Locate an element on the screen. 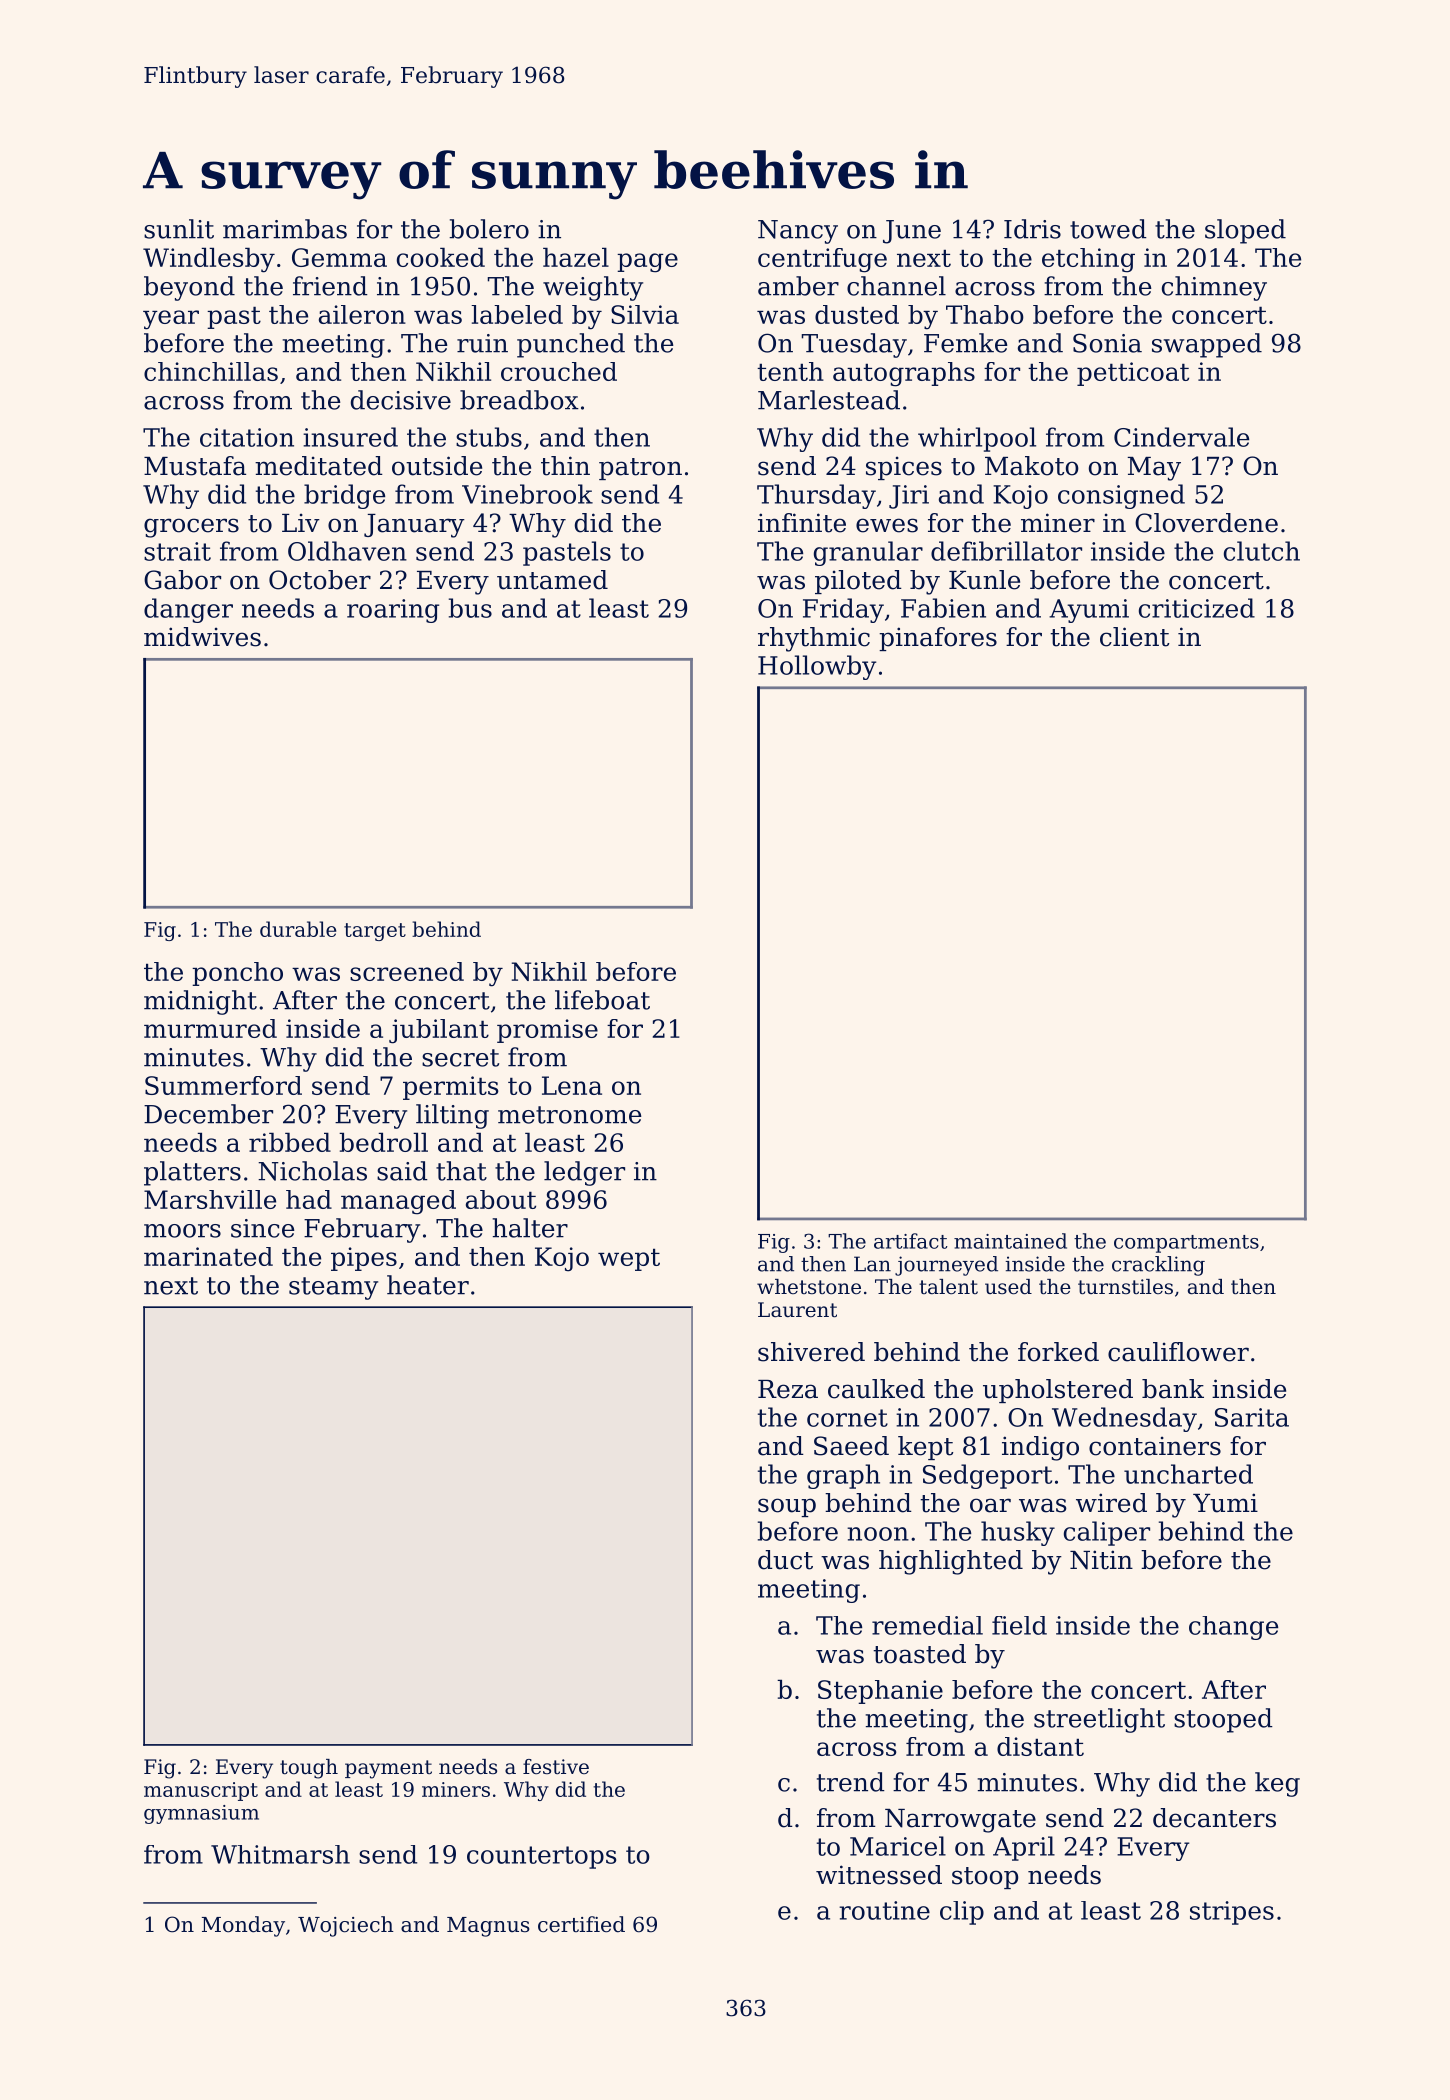  durable is located at coordinates (298, 929).
